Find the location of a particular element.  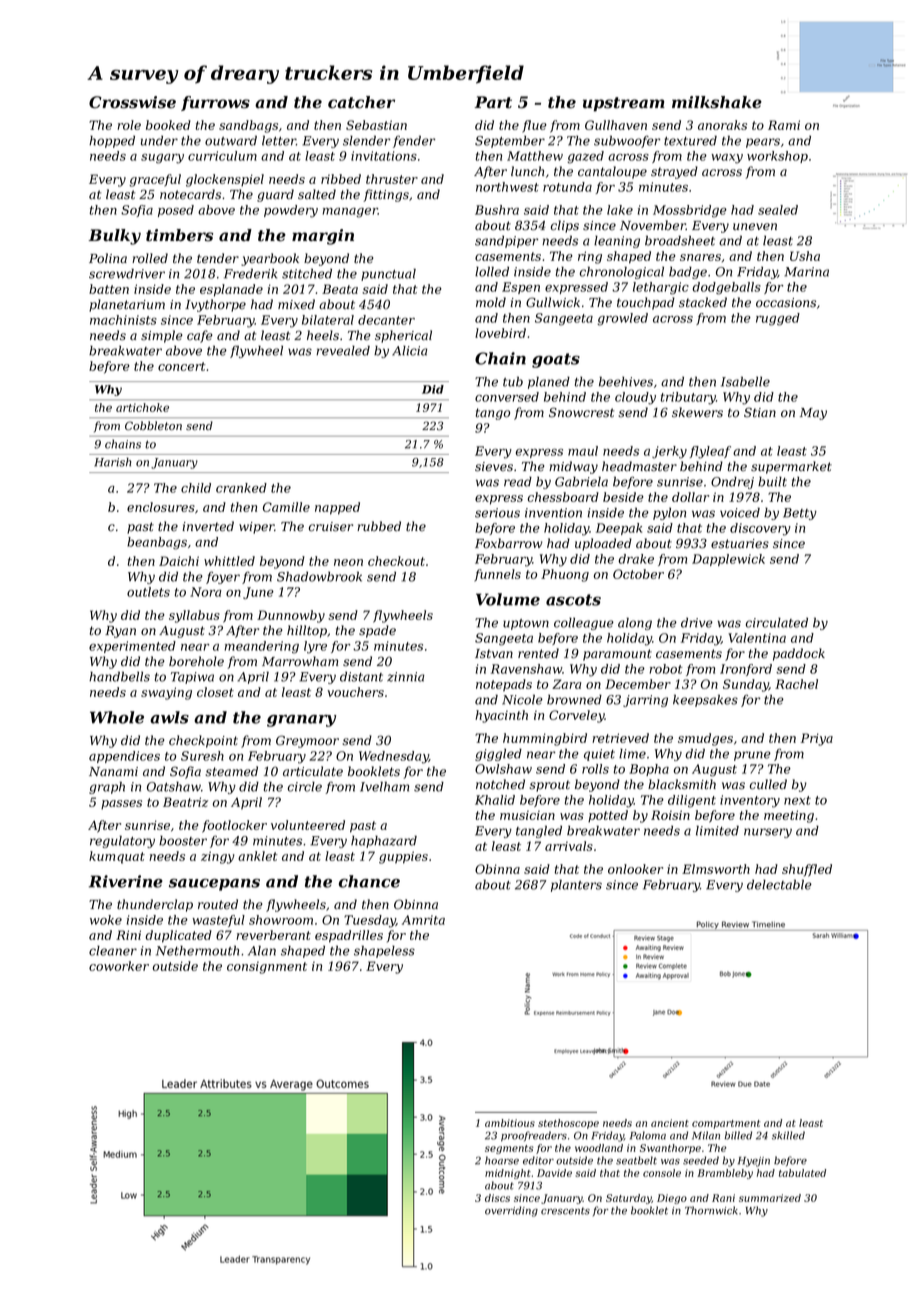

cleaner is located at coordinates (113, 951).
